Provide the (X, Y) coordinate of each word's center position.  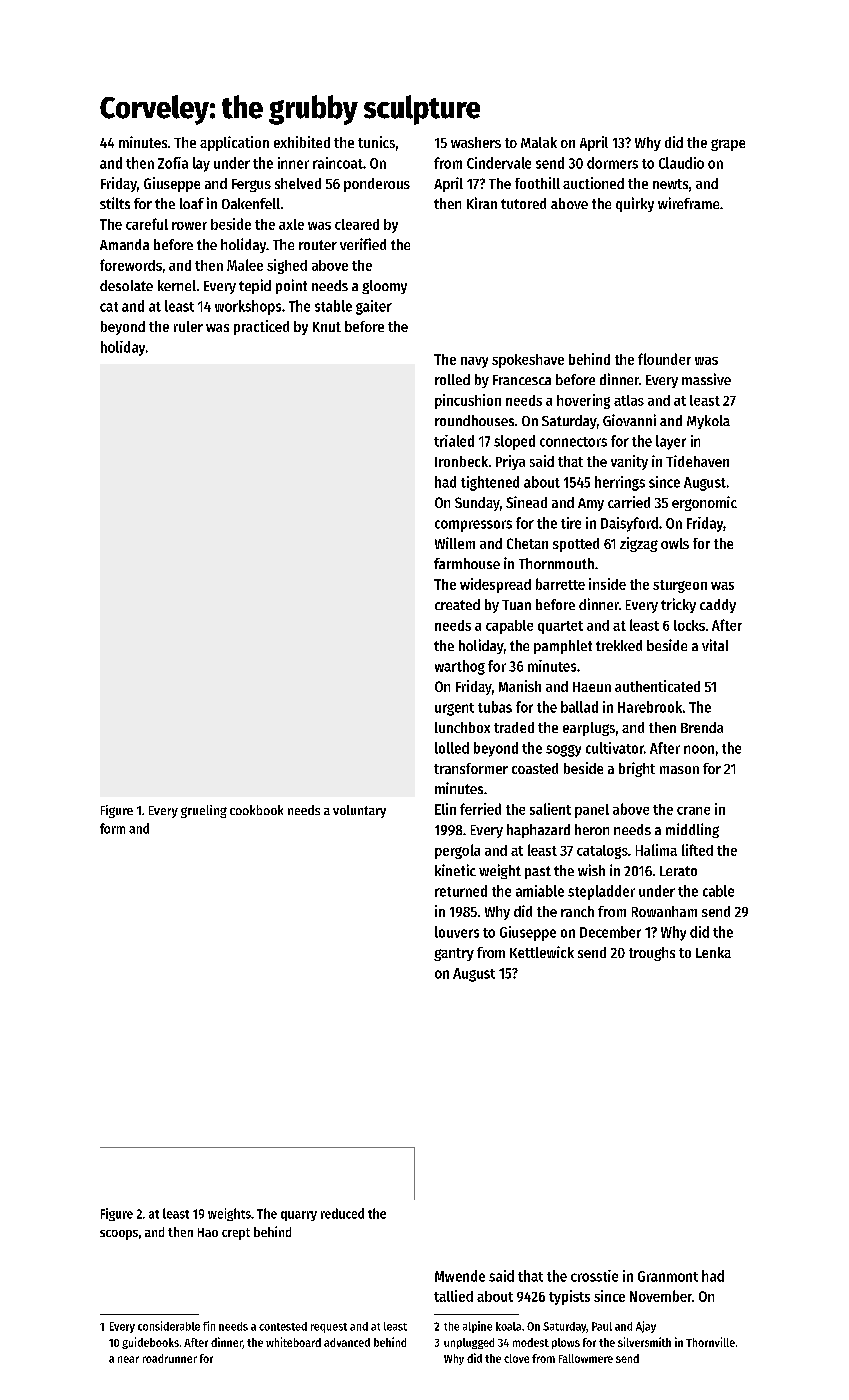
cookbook (256, 810)
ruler (188, 326)
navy (474, 362)
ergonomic (704, 503)
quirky (635, 204)
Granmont (668, 1276)
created (457, 604)
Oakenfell (251, 203)
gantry (454, 954)
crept (236, 1234)
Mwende (460, 1276)
